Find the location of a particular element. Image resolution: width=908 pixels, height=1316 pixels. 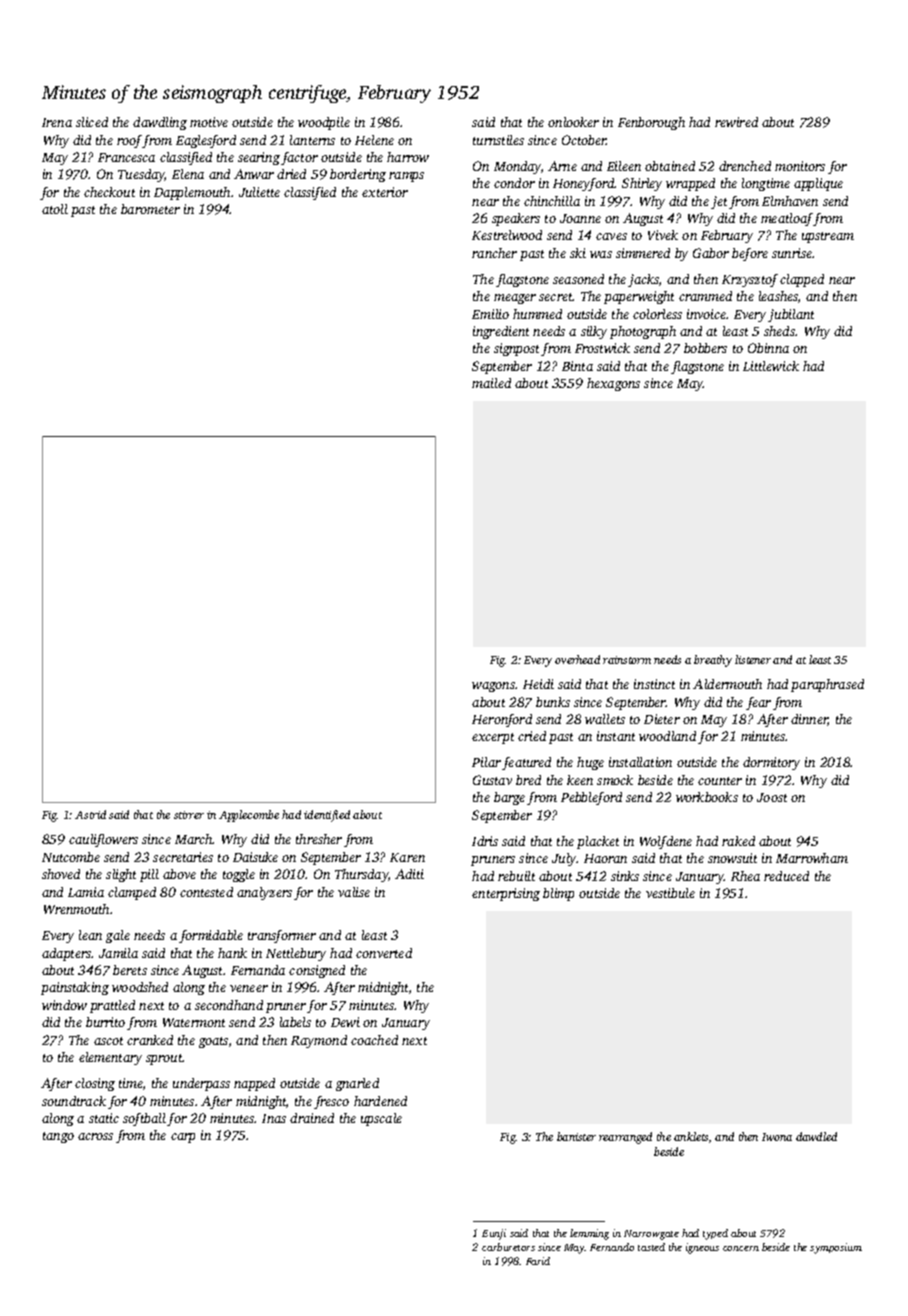

wagons is located at coordinates (493, 687).
